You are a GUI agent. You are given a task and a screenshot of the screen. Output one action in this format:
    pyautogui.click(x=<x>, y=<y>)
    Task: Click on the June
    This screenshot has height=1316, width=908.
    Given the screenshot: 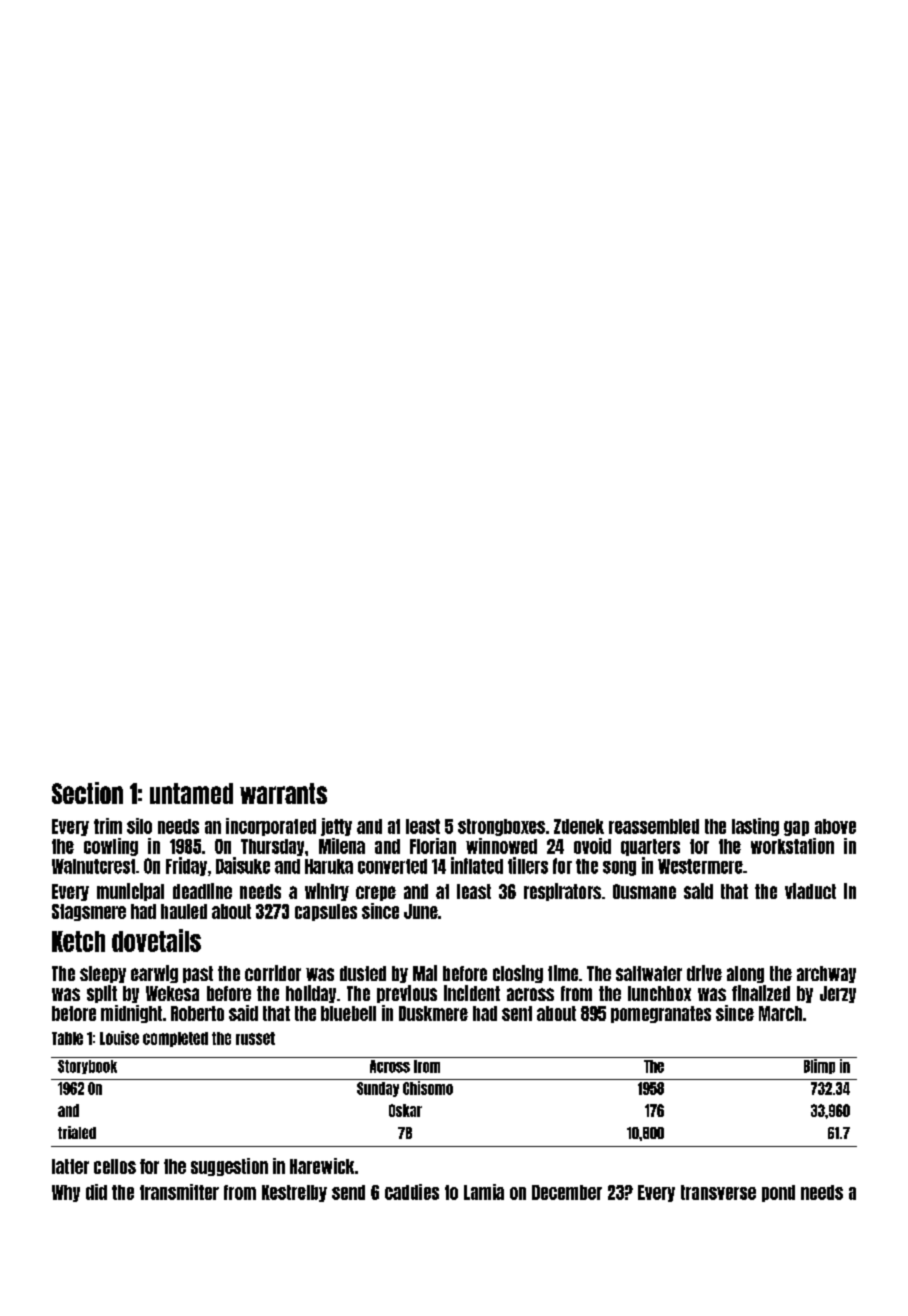 What is the action you would take?
    pyautogui.click(x=421, y=911)
